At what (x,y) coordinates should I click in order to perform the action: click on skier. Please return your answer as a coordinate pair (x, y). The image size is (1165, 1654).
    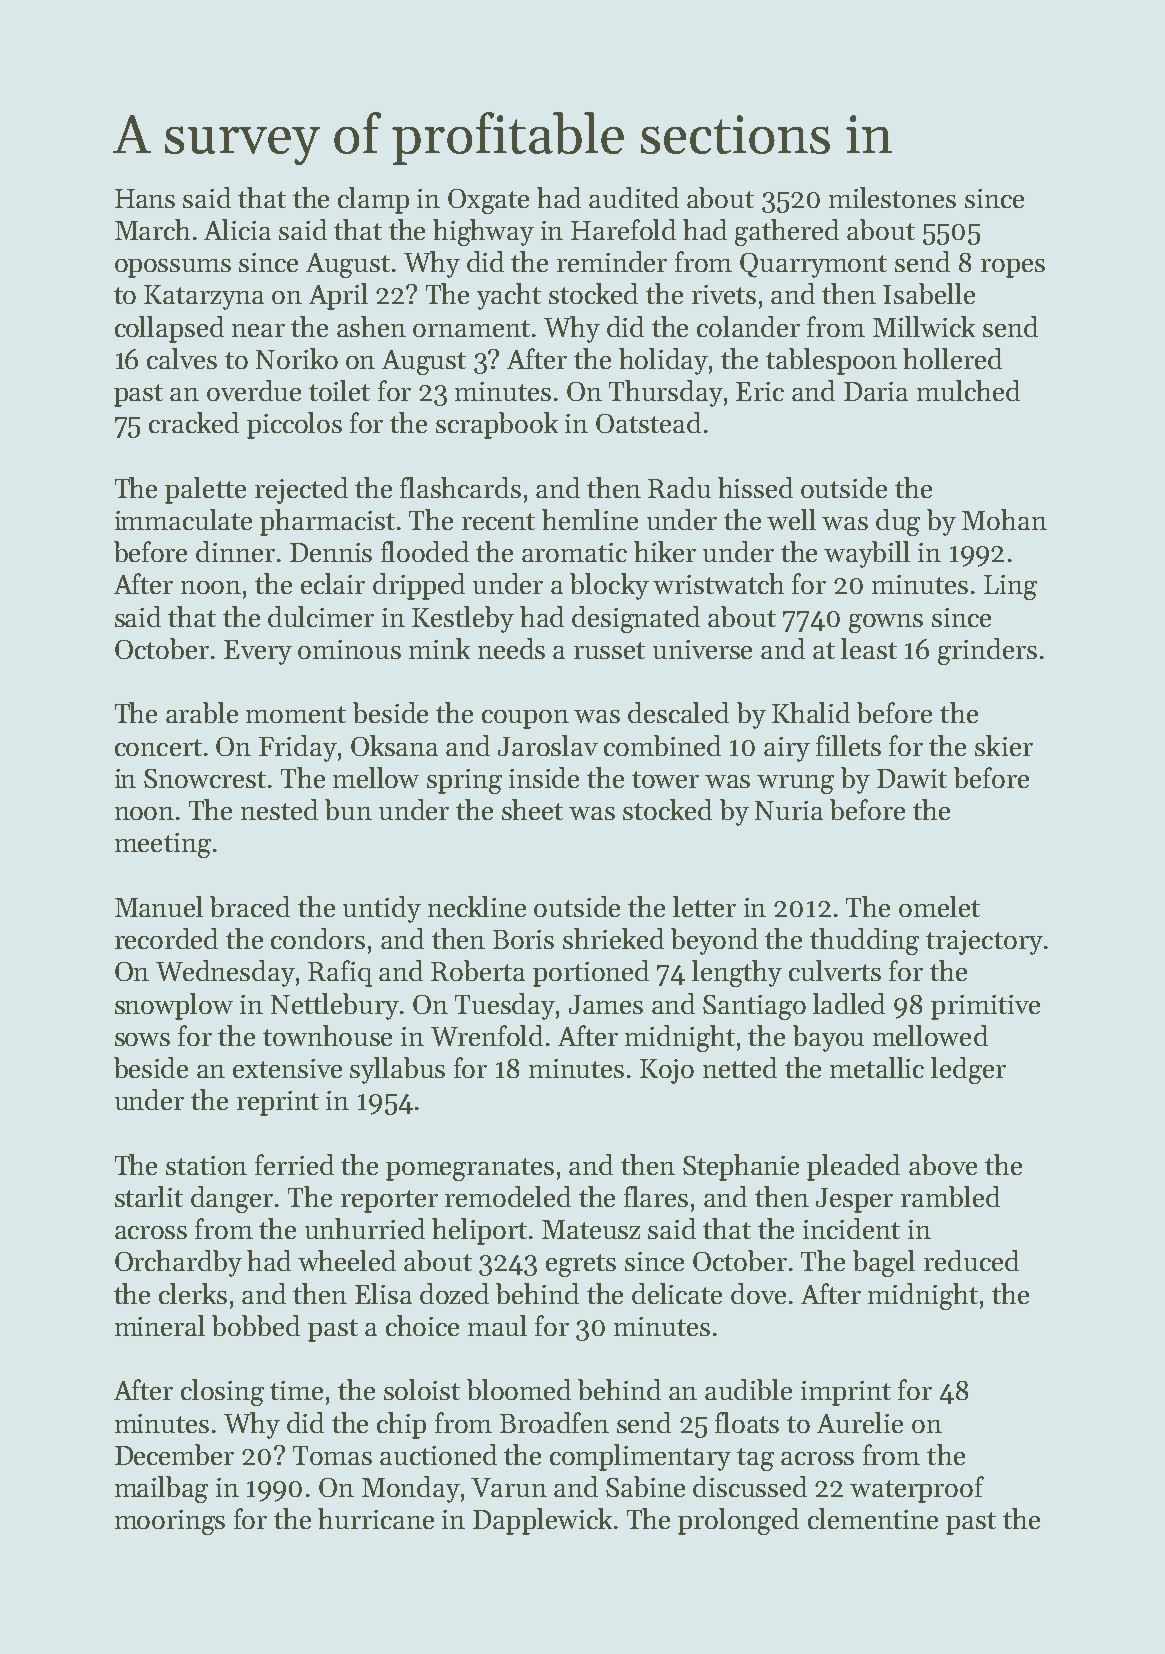
    Looking at the image, I should click on (1004, 745).
